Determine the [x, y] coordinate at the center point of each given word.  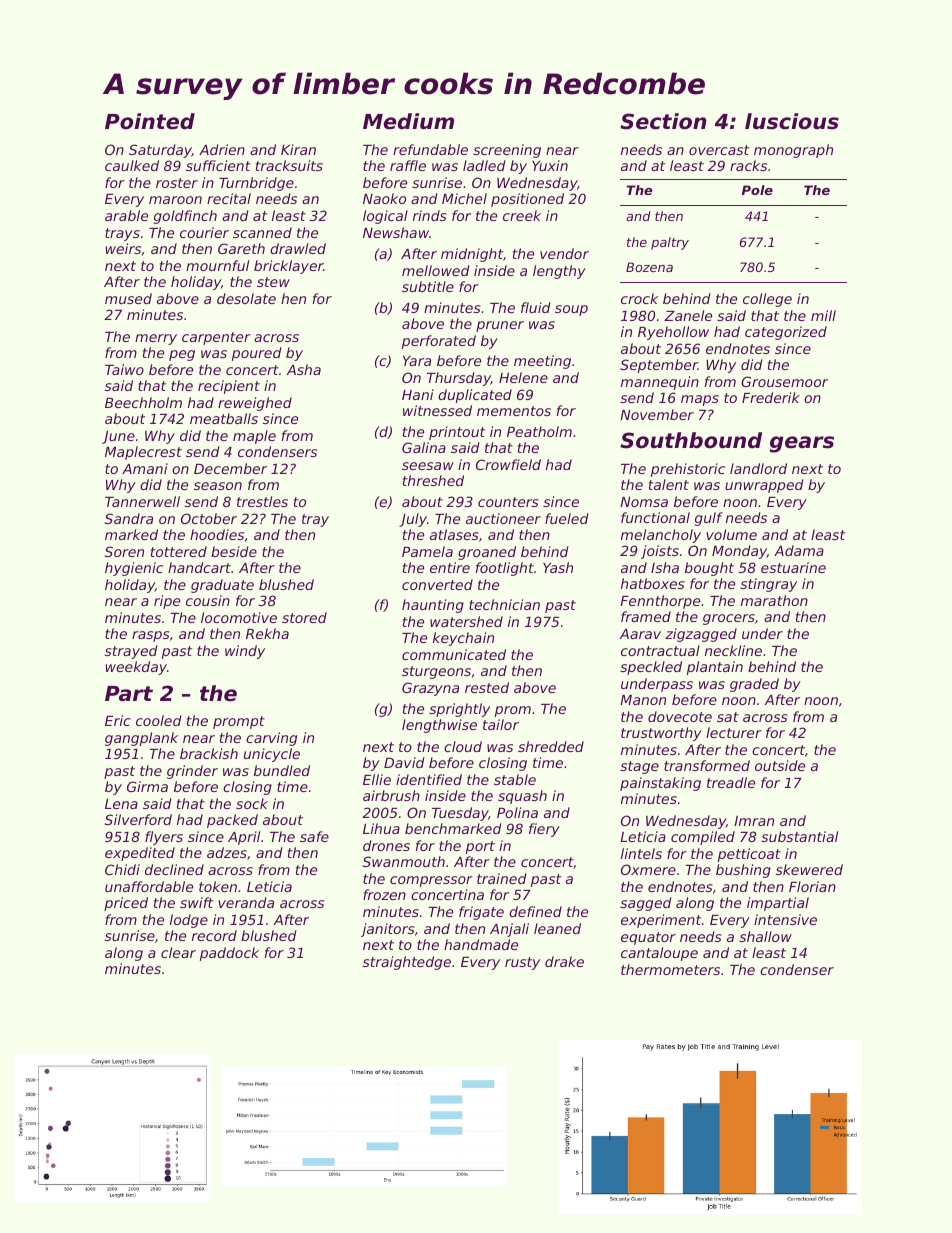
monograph [793, 151]
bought [709, 569]
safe [314, 836]
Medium [408, 121]
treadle [731, 782]
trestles [262, 501]
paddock [229, 954]
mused [128, 298]
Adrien [222, 149]
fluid [536, 307]
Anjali [509, 930]
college [767, 300]
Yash [558, 567]
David [404, 762]
